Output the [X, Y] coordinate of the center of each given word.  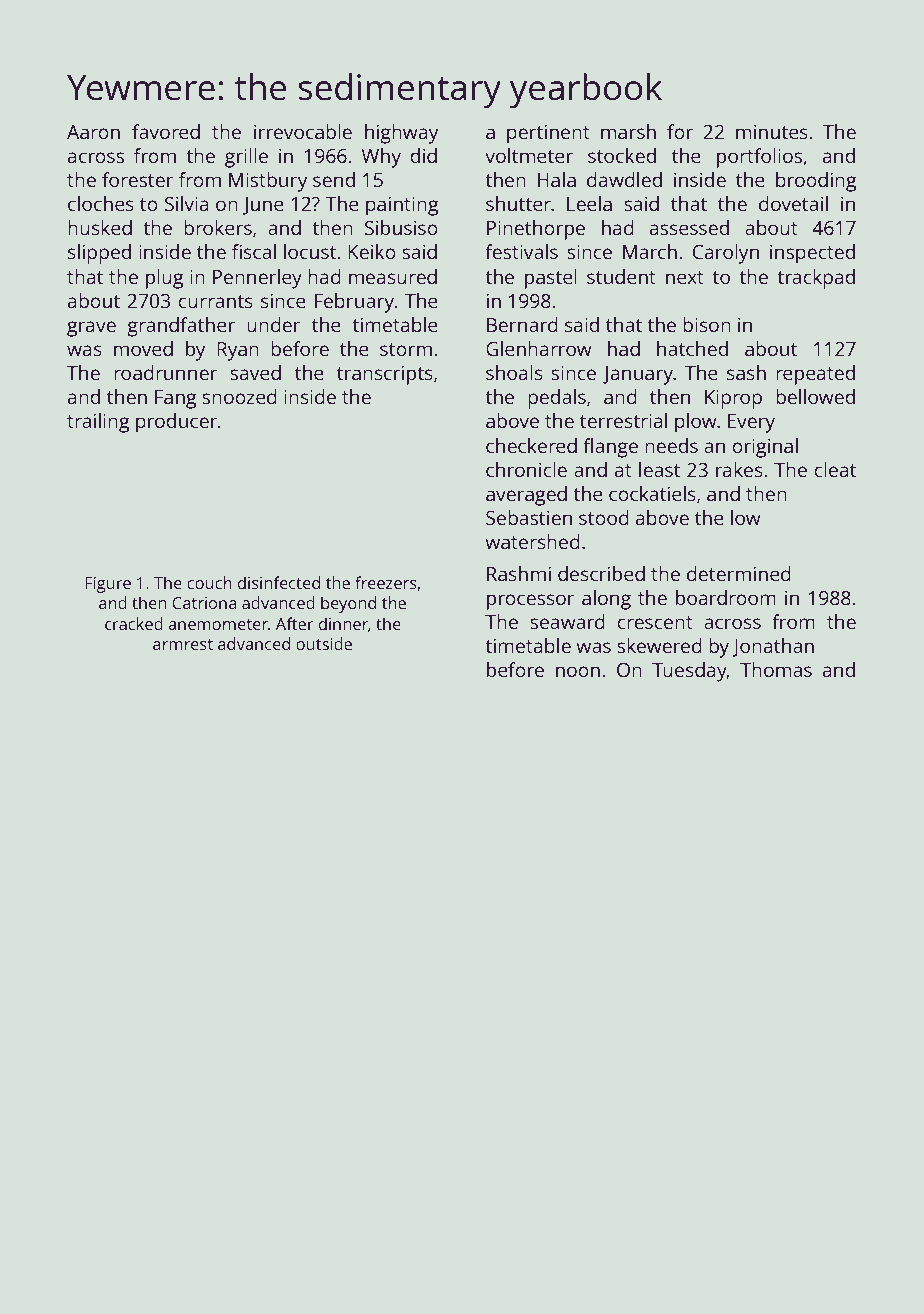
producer [177, 423]
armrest [183, 644]
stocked [622, 155]
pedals [557, 399]
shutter [518, 203]
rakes [739, 469]
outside [324, 643]
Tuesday [689, 672]
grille [246, 158]
